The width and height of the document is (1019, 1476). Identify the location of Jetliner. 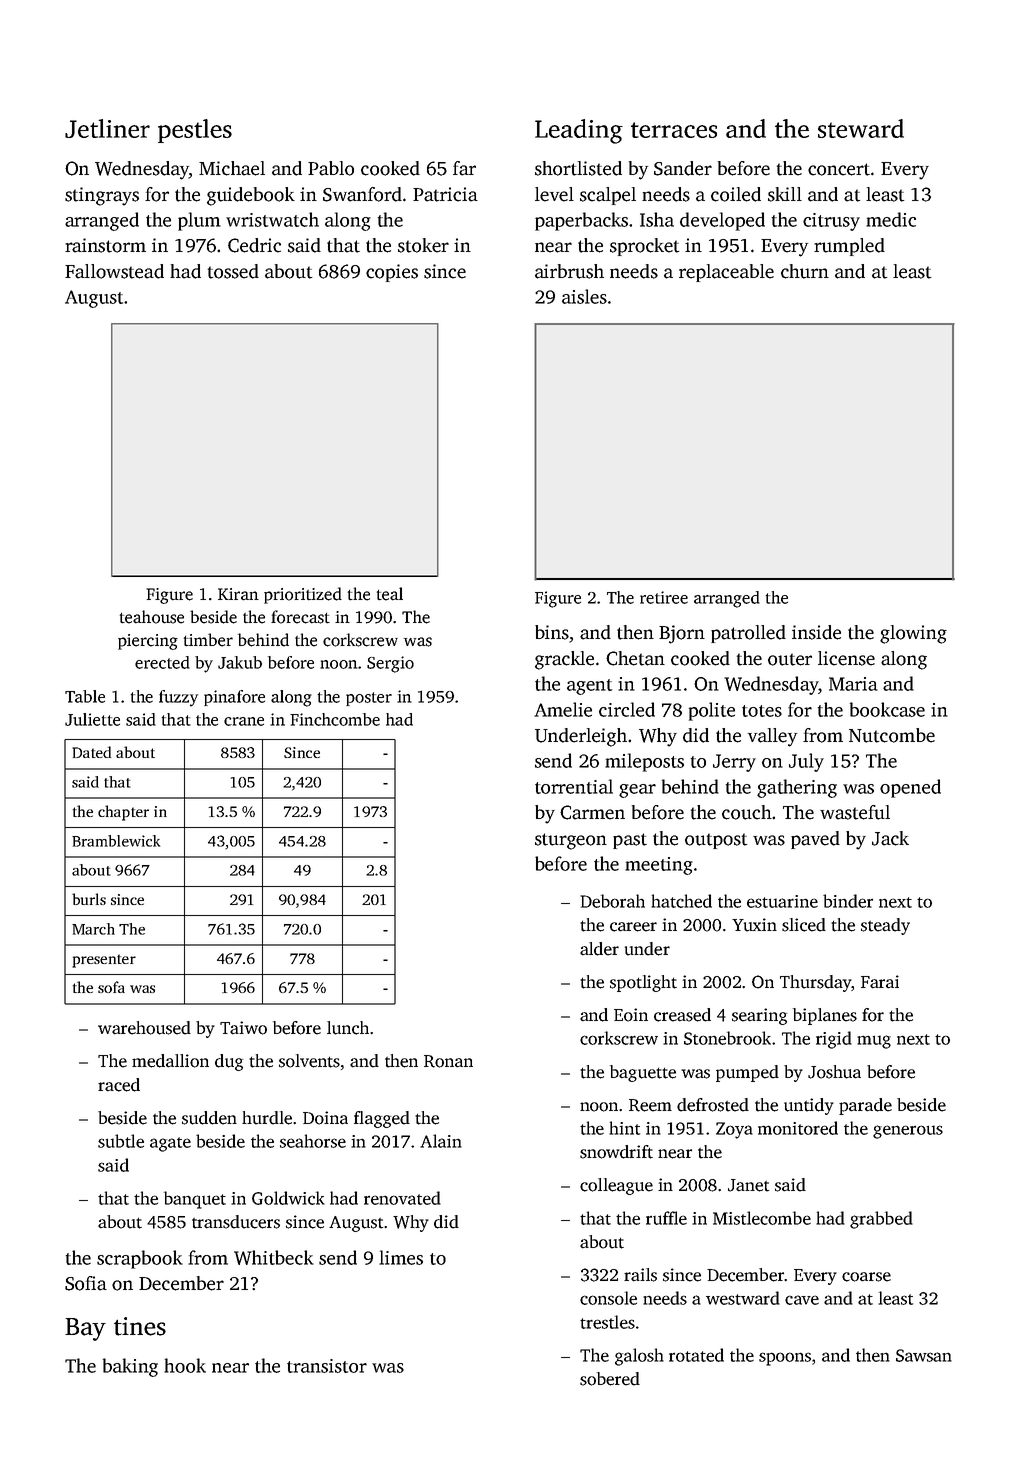
(107, 128).
